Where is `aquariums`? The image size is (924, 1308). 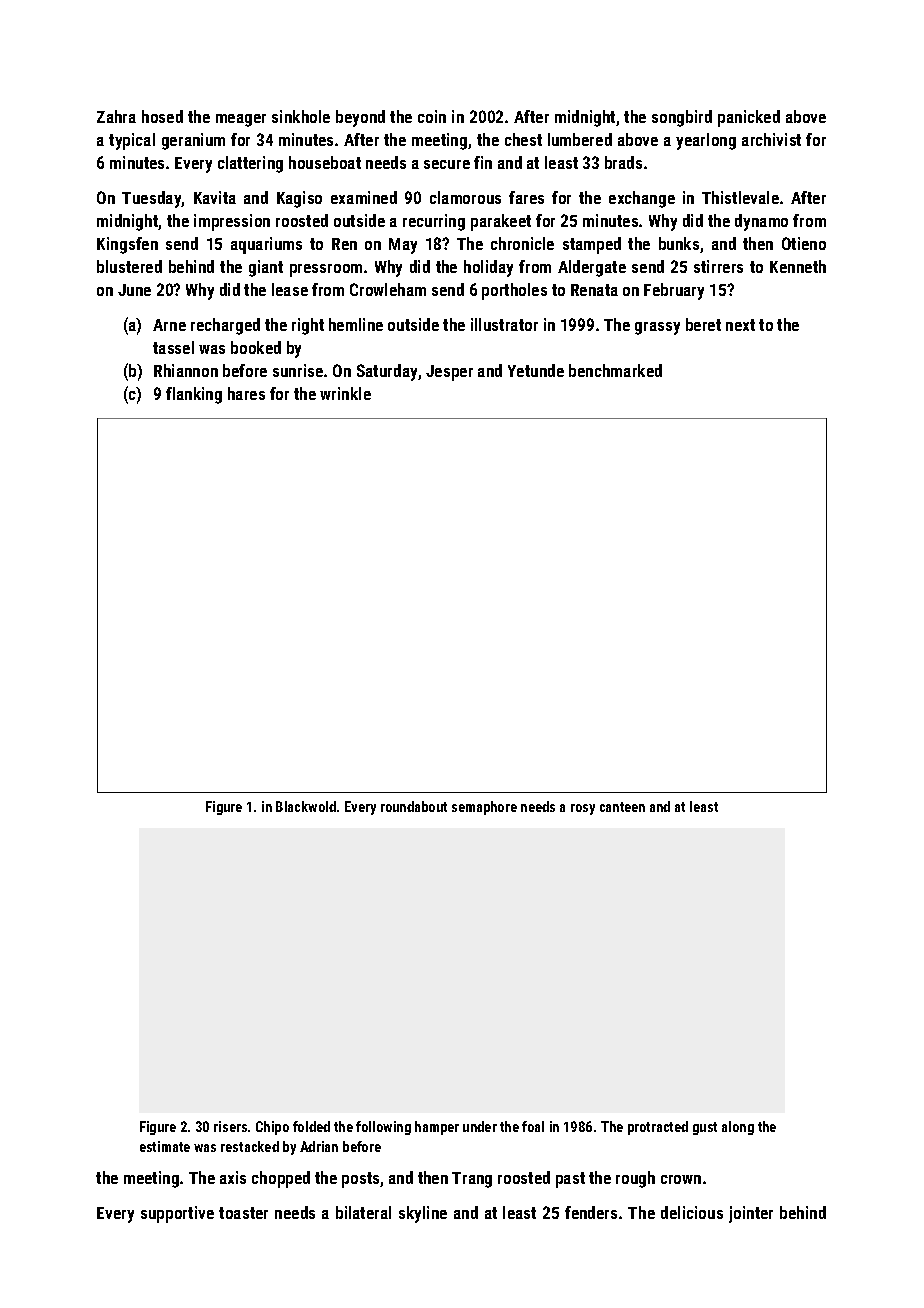 aquariums is located at coordinates (266, 245).
